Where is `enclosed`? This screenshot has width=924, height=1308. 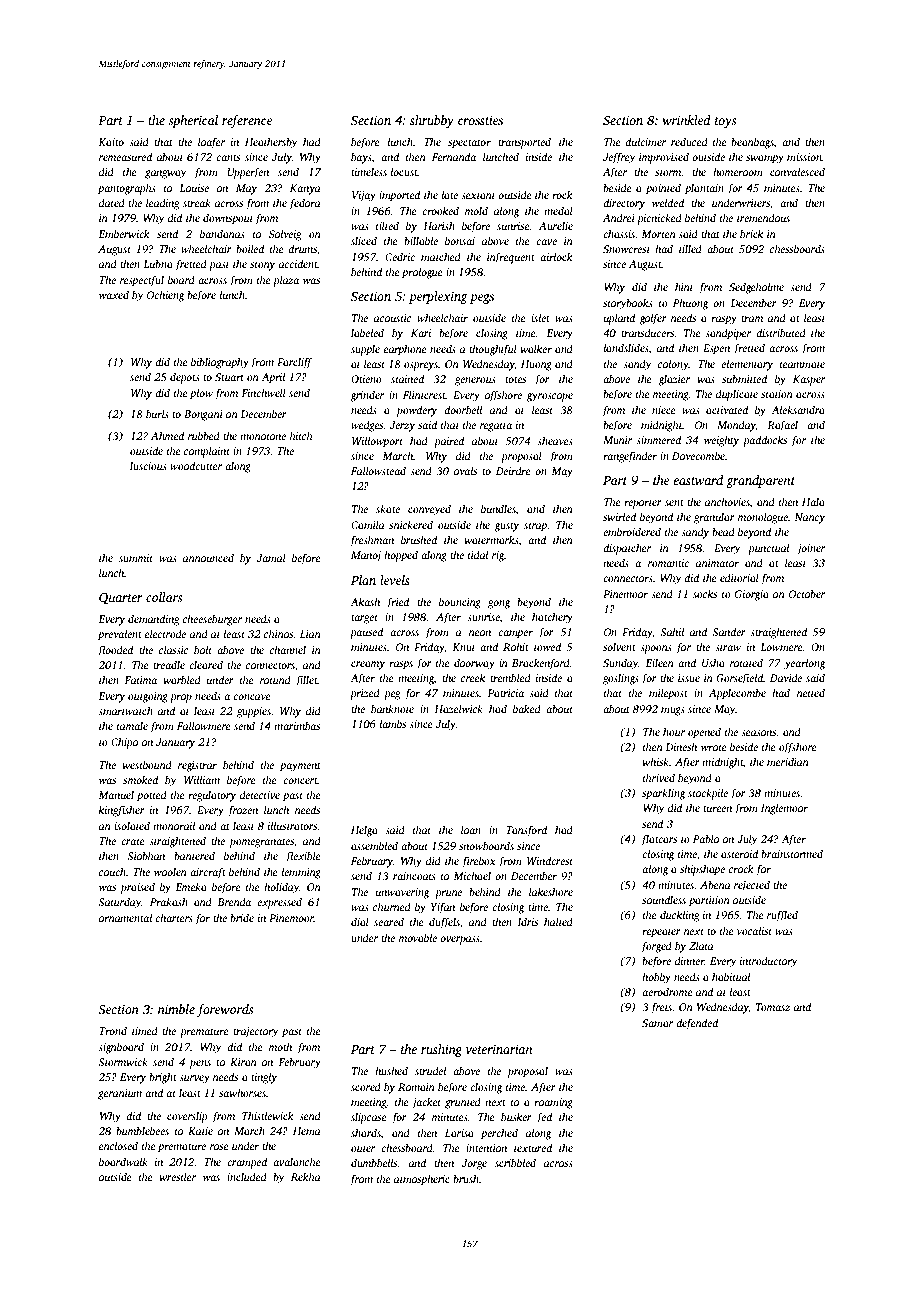
enclosed is located at coordinates (118, 1145).
